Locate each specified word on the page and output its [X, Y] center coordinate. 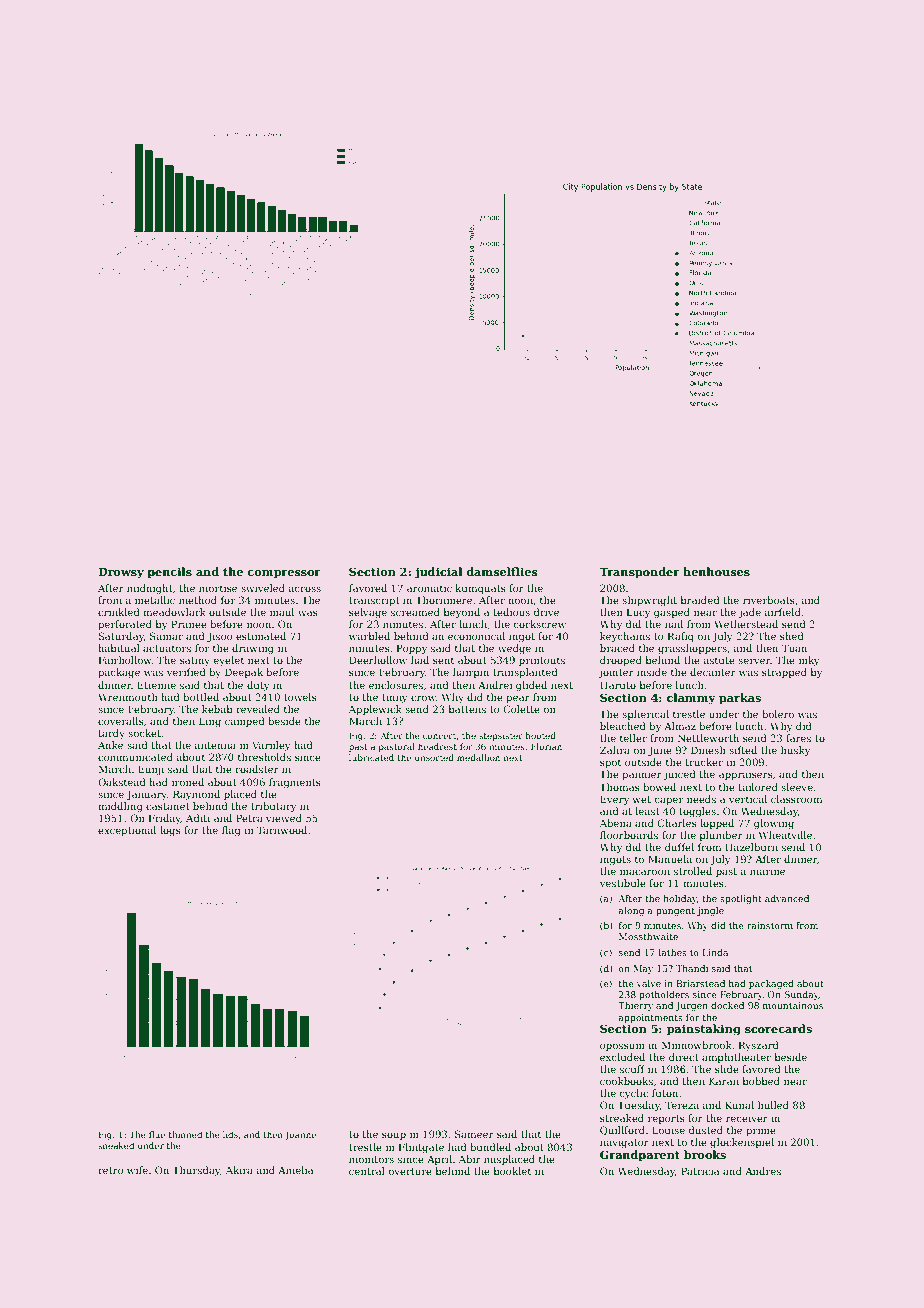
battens [467, 709]
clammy [691, 699]
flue [157, 1134]
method [198, 600]
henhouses [716, 571]
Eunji [151, 770]
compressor [284, 574]
